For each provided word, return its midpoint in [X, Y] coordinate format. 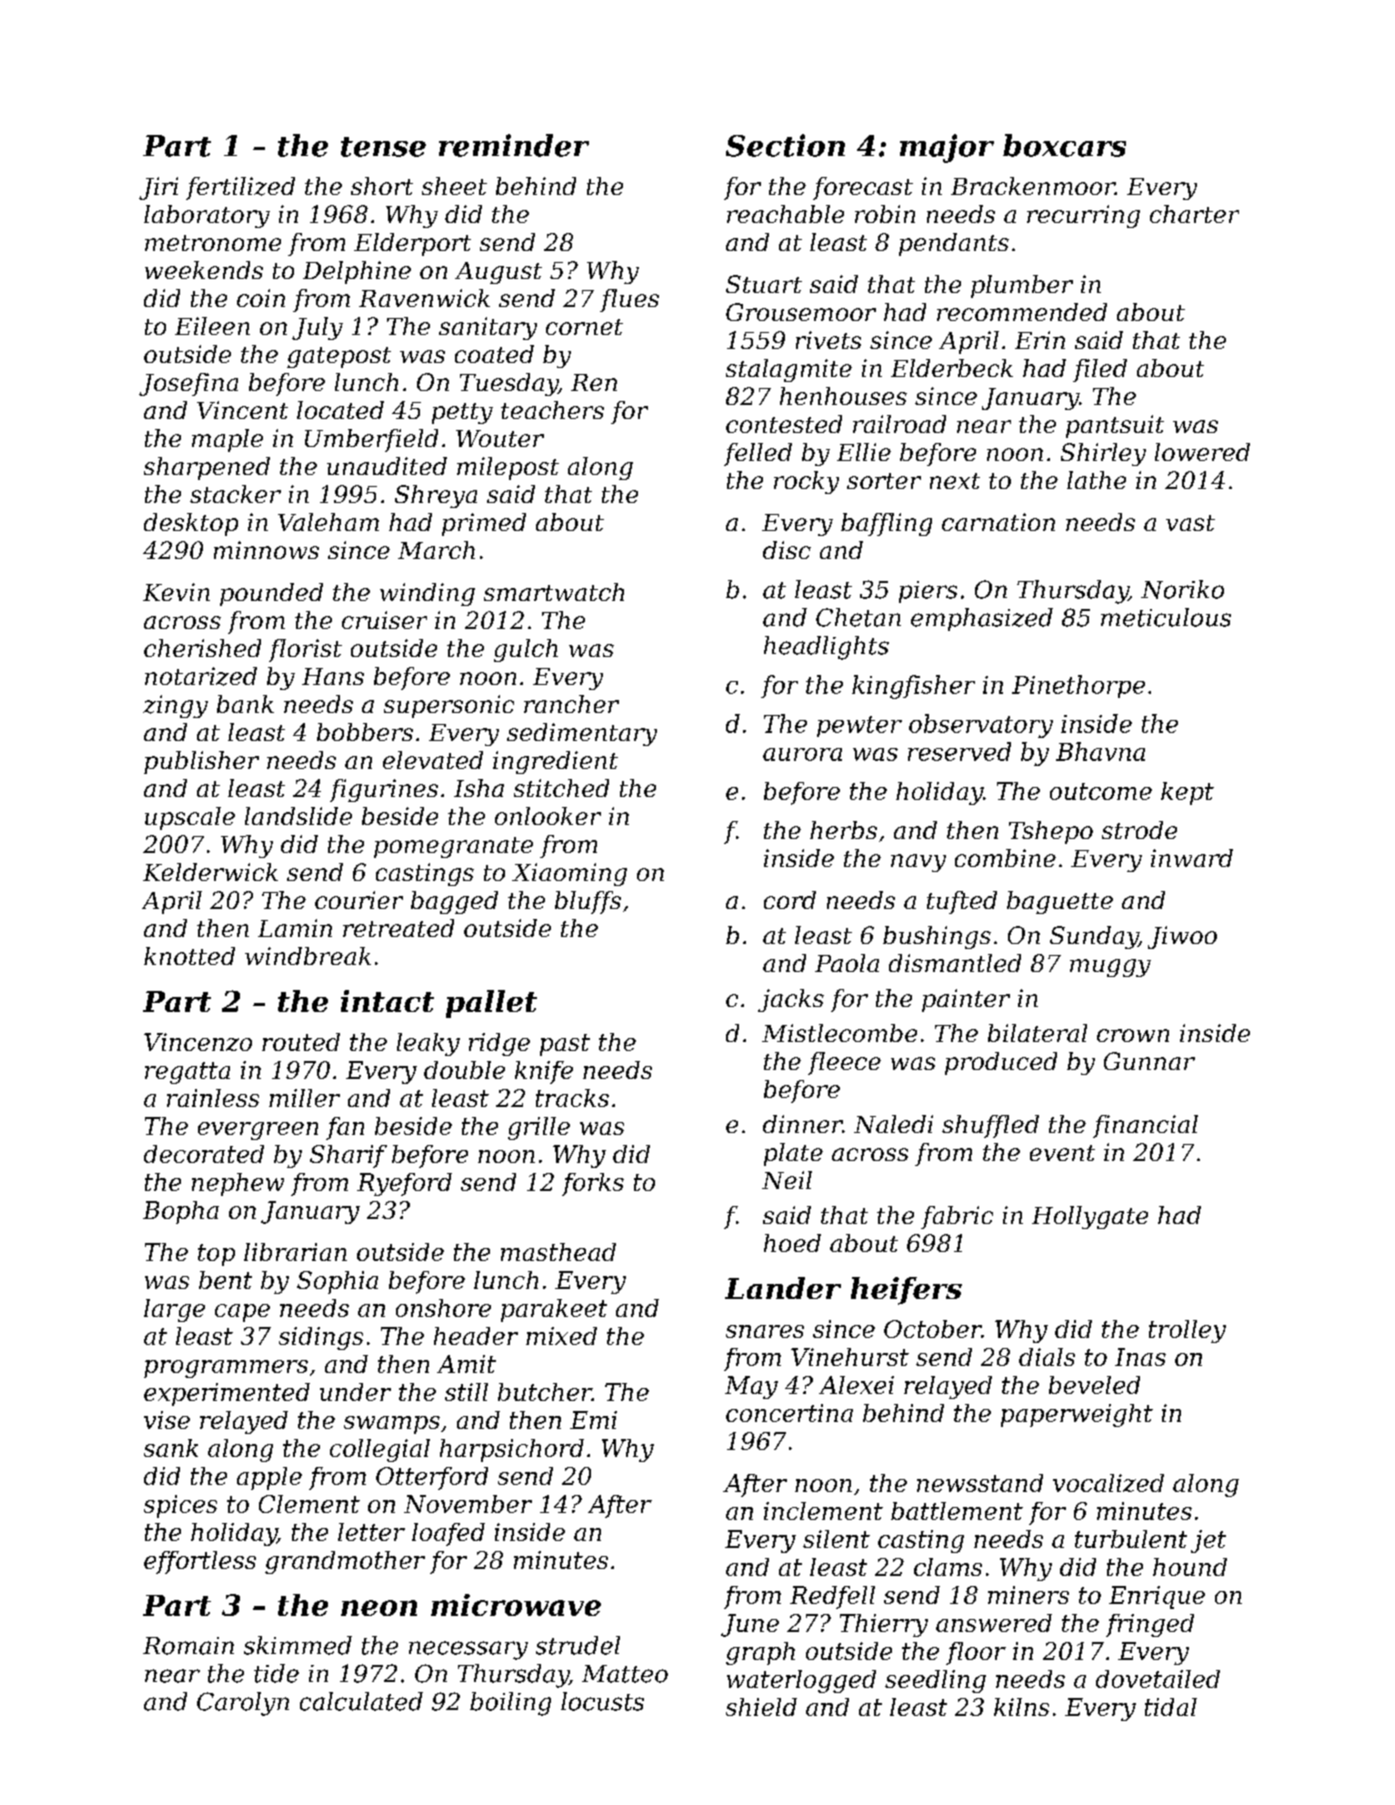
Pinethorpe [1078, 686]
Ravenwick [424, 298]
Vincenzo [198, 1042]
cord [790, 900]
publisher [201, 762]
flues [629, 300]
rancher [571, 704]
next [955, 481]
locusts [602, 1701]
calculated [361, 1701]
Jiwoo [1182, 937]
